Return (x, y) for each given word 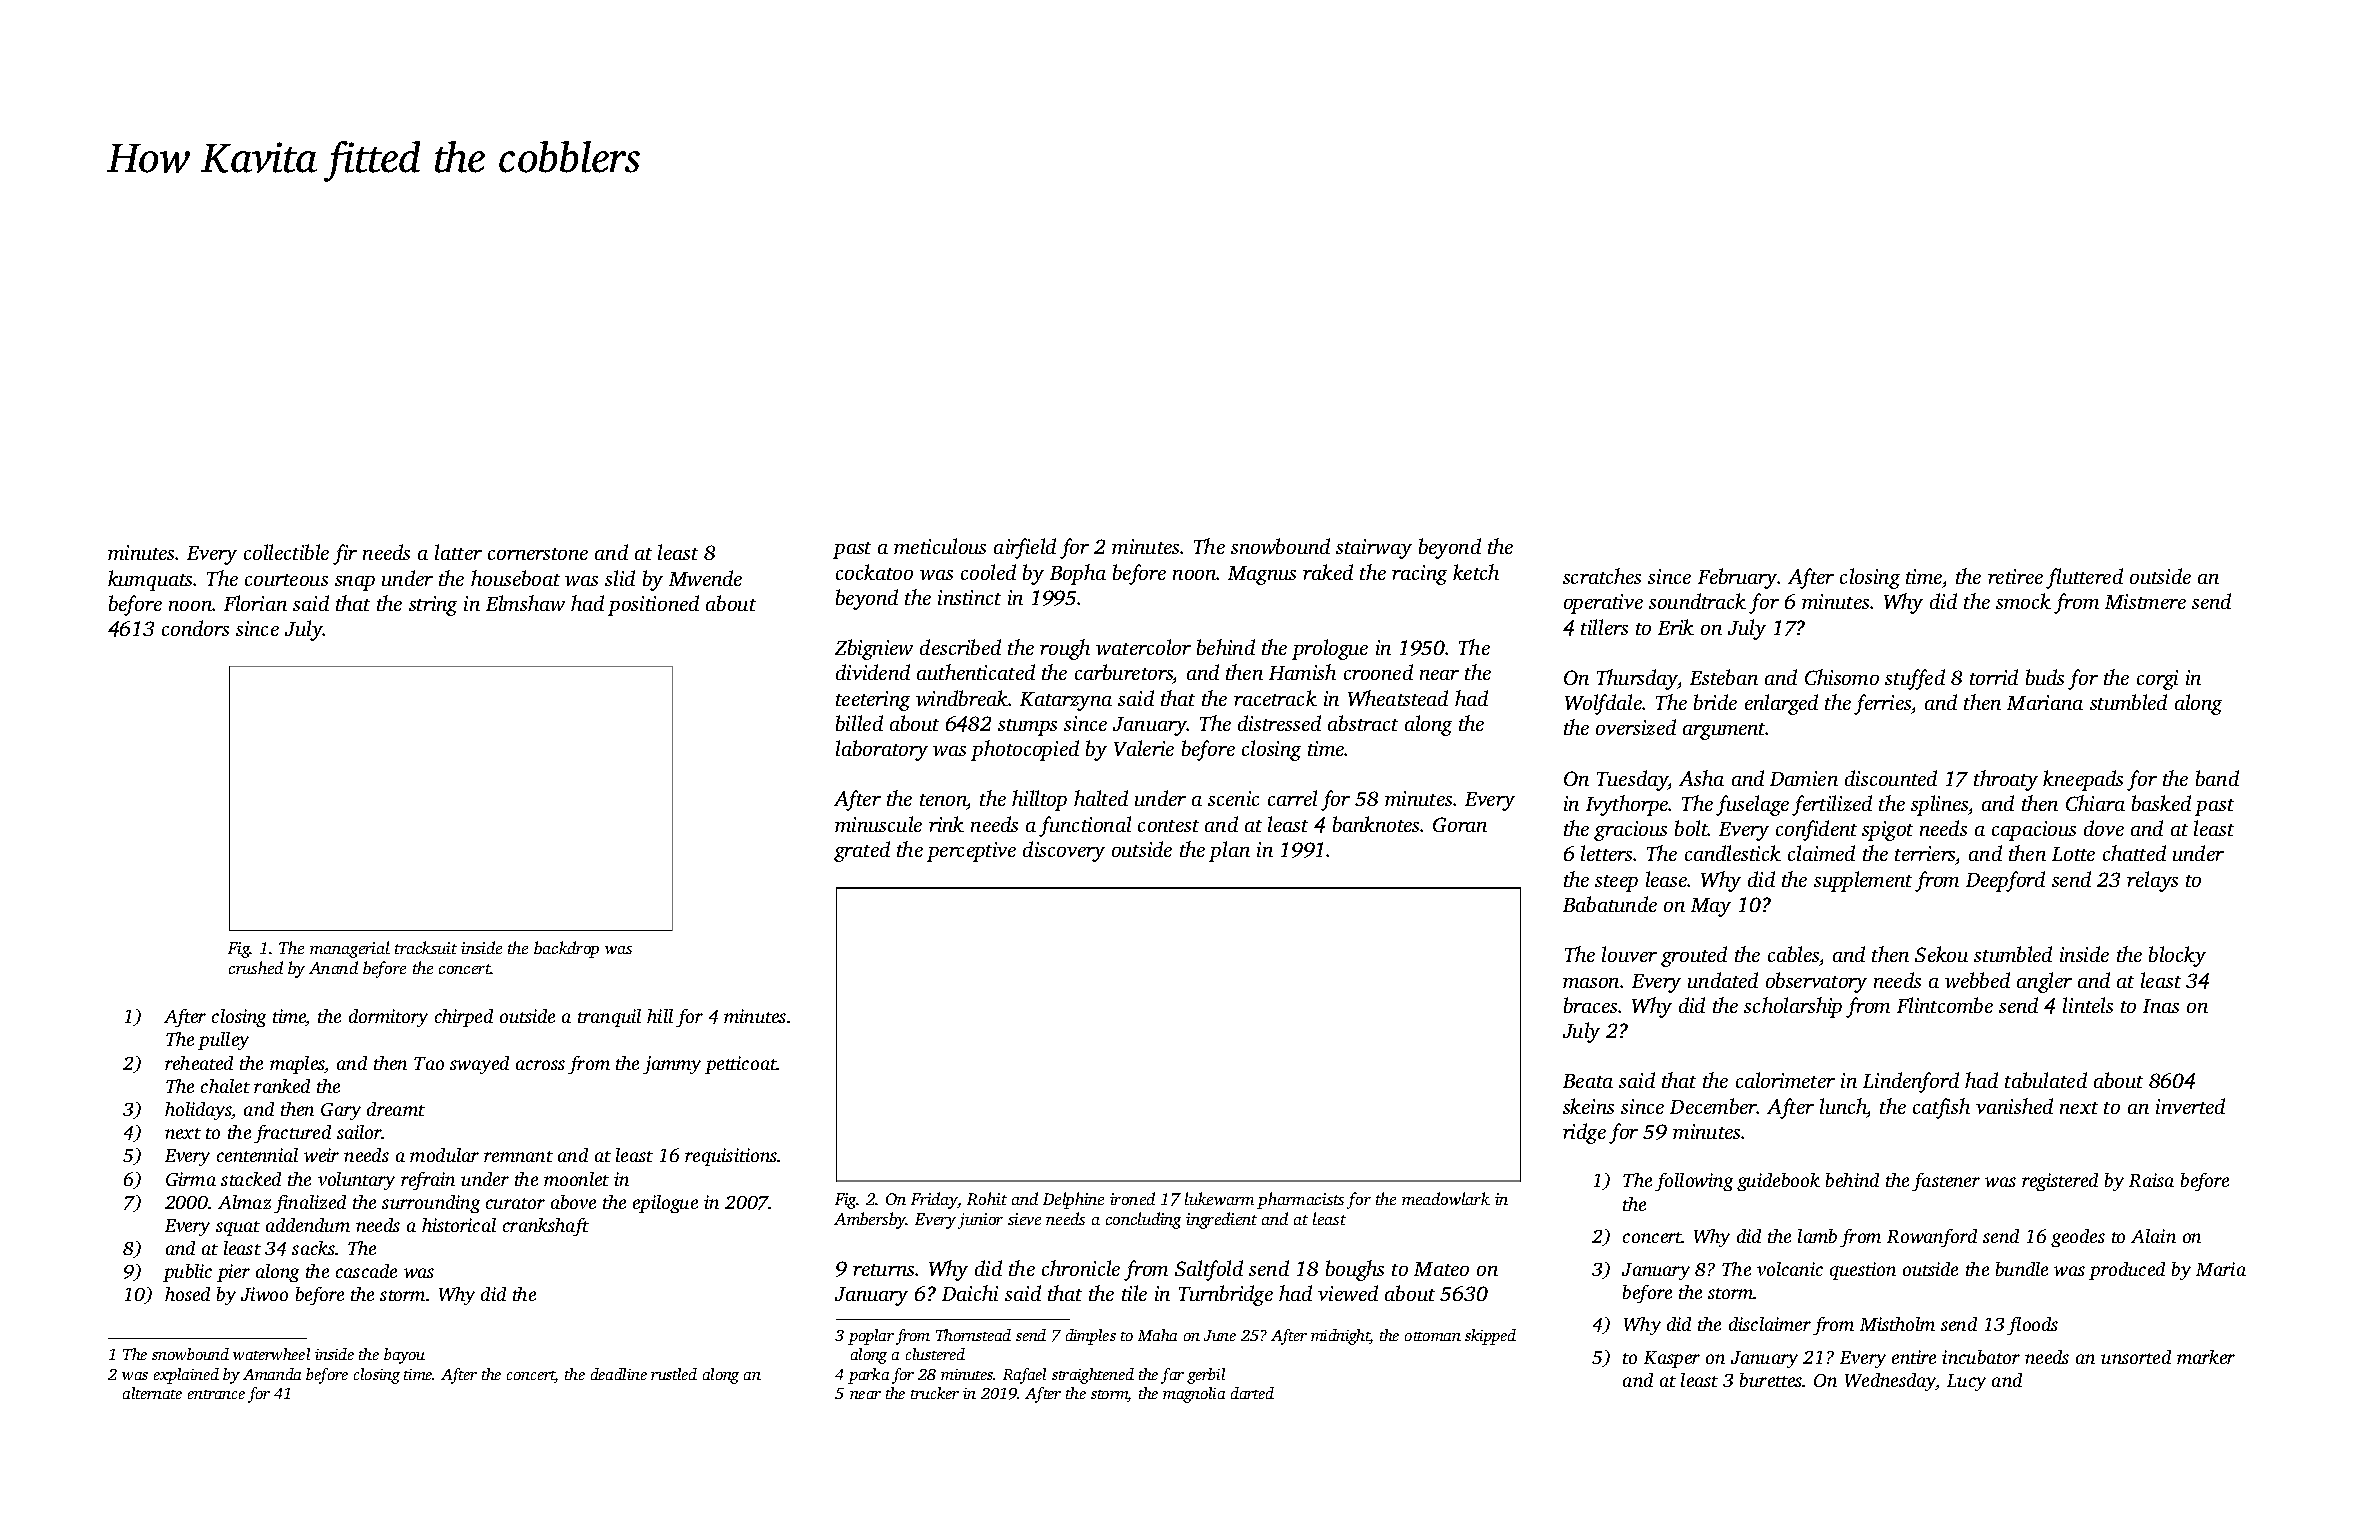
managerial (350, 949)
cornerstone (538, 554)
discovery (1064, 851)
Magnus (1262, 575)
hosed (187, 1294)
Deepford (2005, 881)
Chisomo (1842, 677)
